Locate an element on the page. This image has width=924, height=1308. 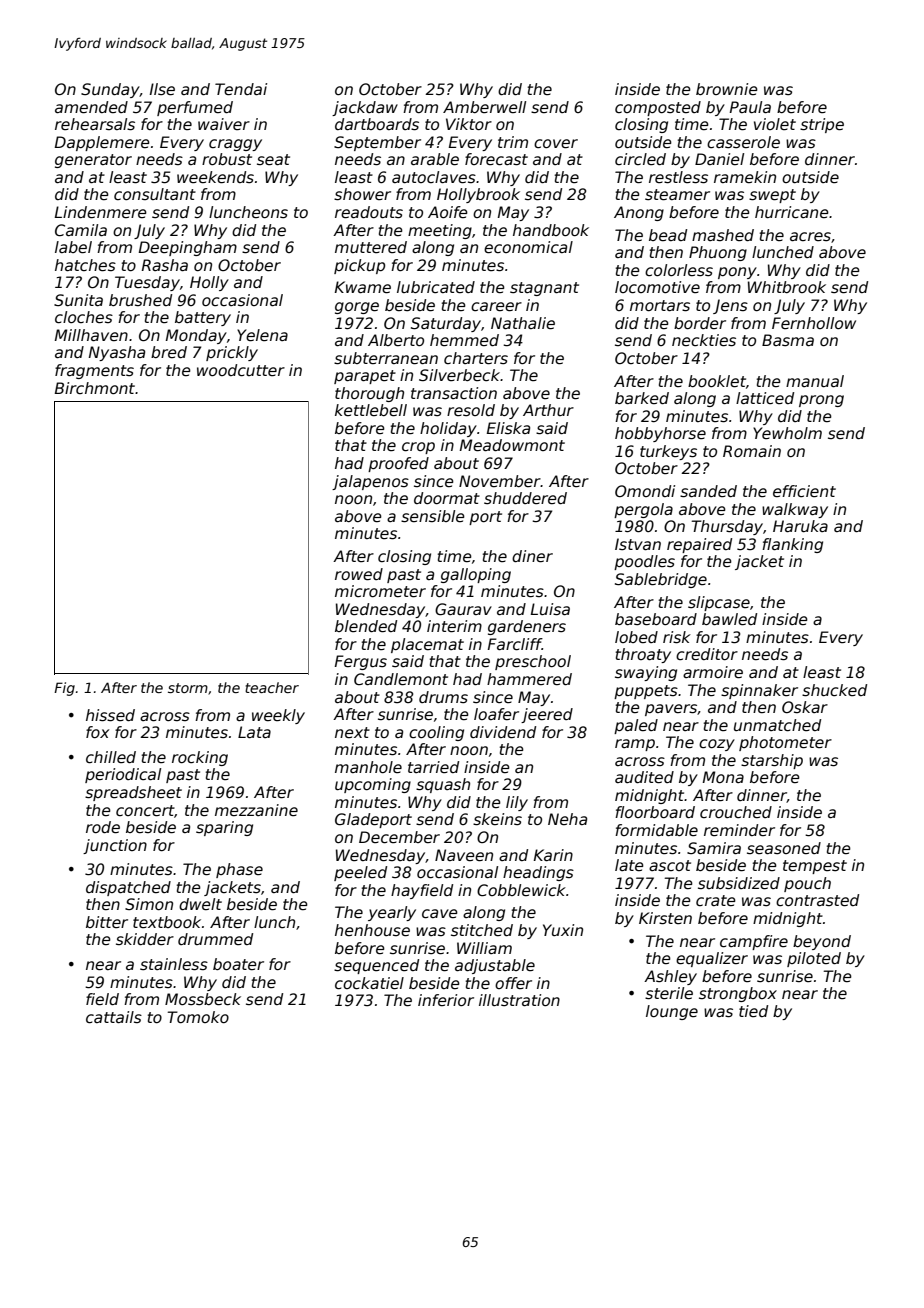
Karin is located at coordinates (553, 855).
